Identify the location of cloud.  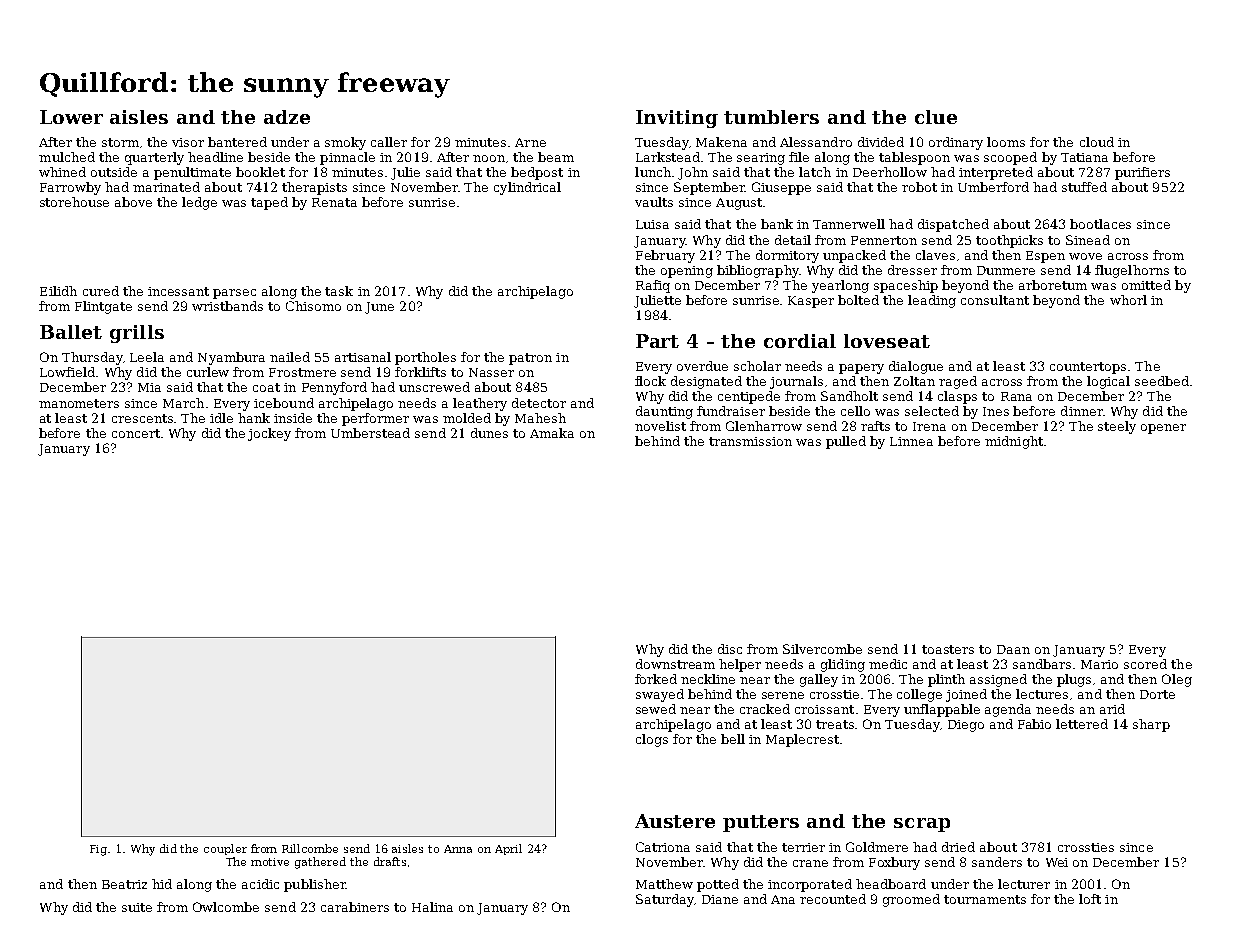
(1097, 142).
